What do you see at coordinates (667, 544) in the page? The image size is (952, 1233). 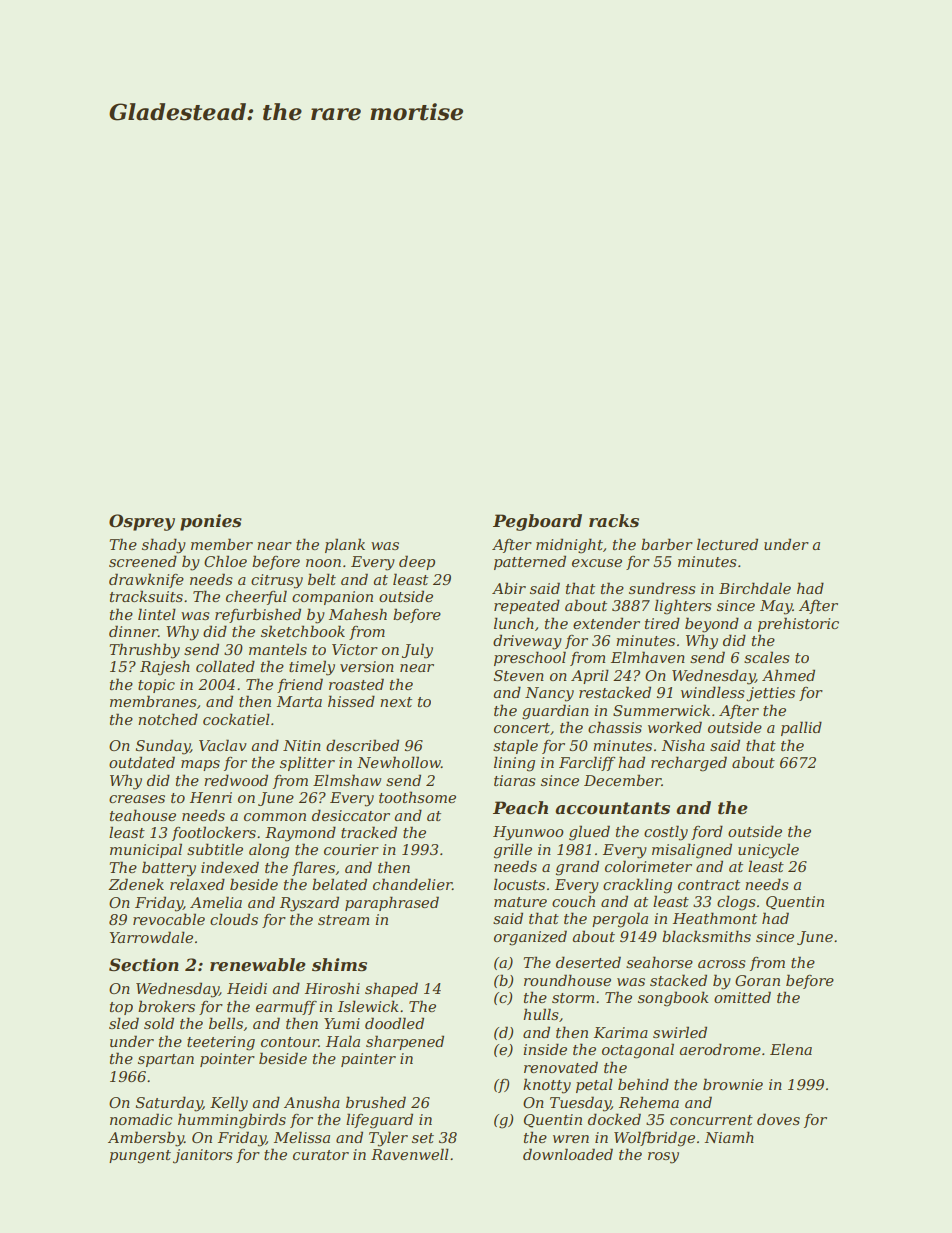 I see `barber` at bounding box center [667, 544].
